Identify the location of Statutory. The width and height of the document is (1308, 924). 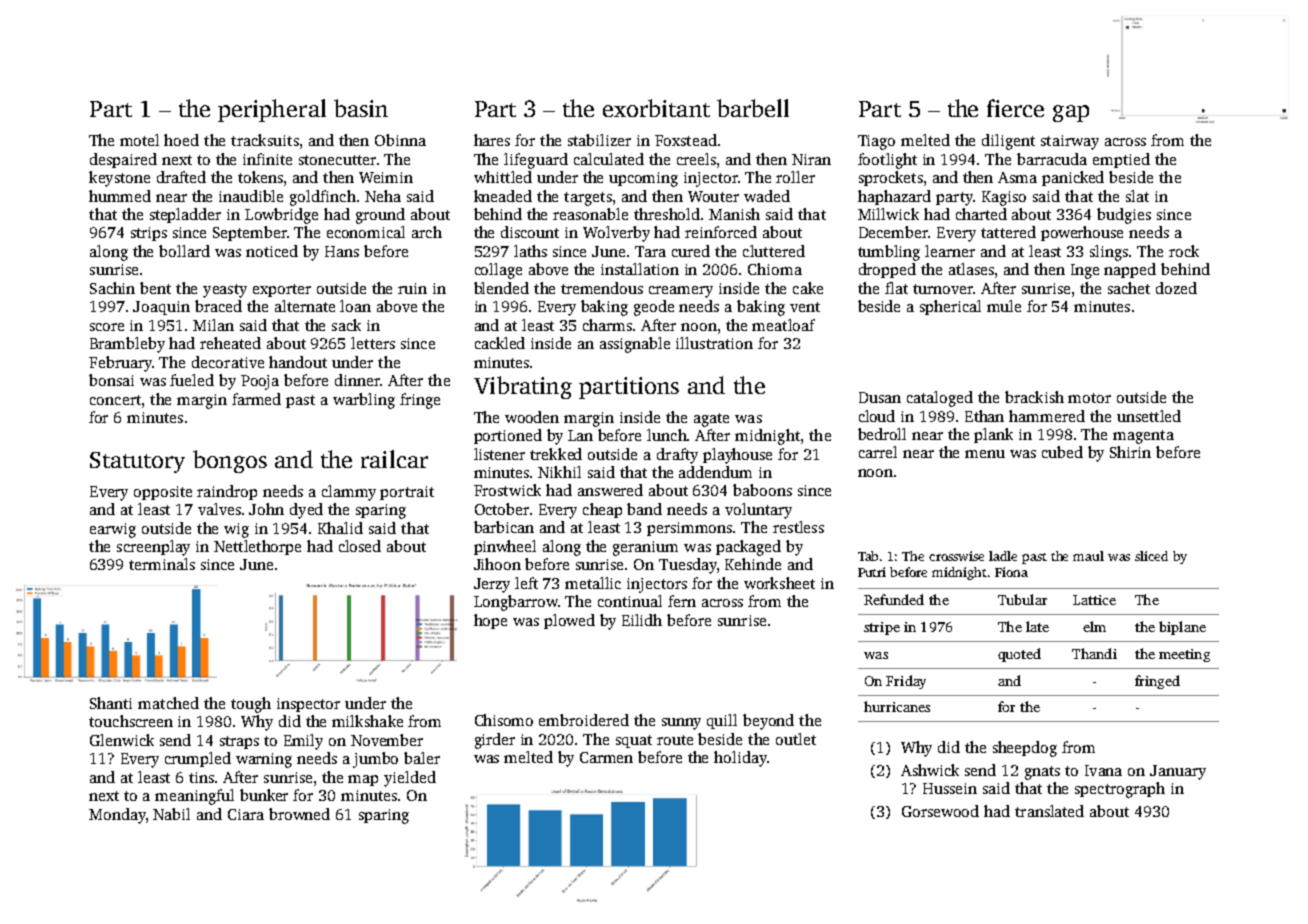
(137, 462).
